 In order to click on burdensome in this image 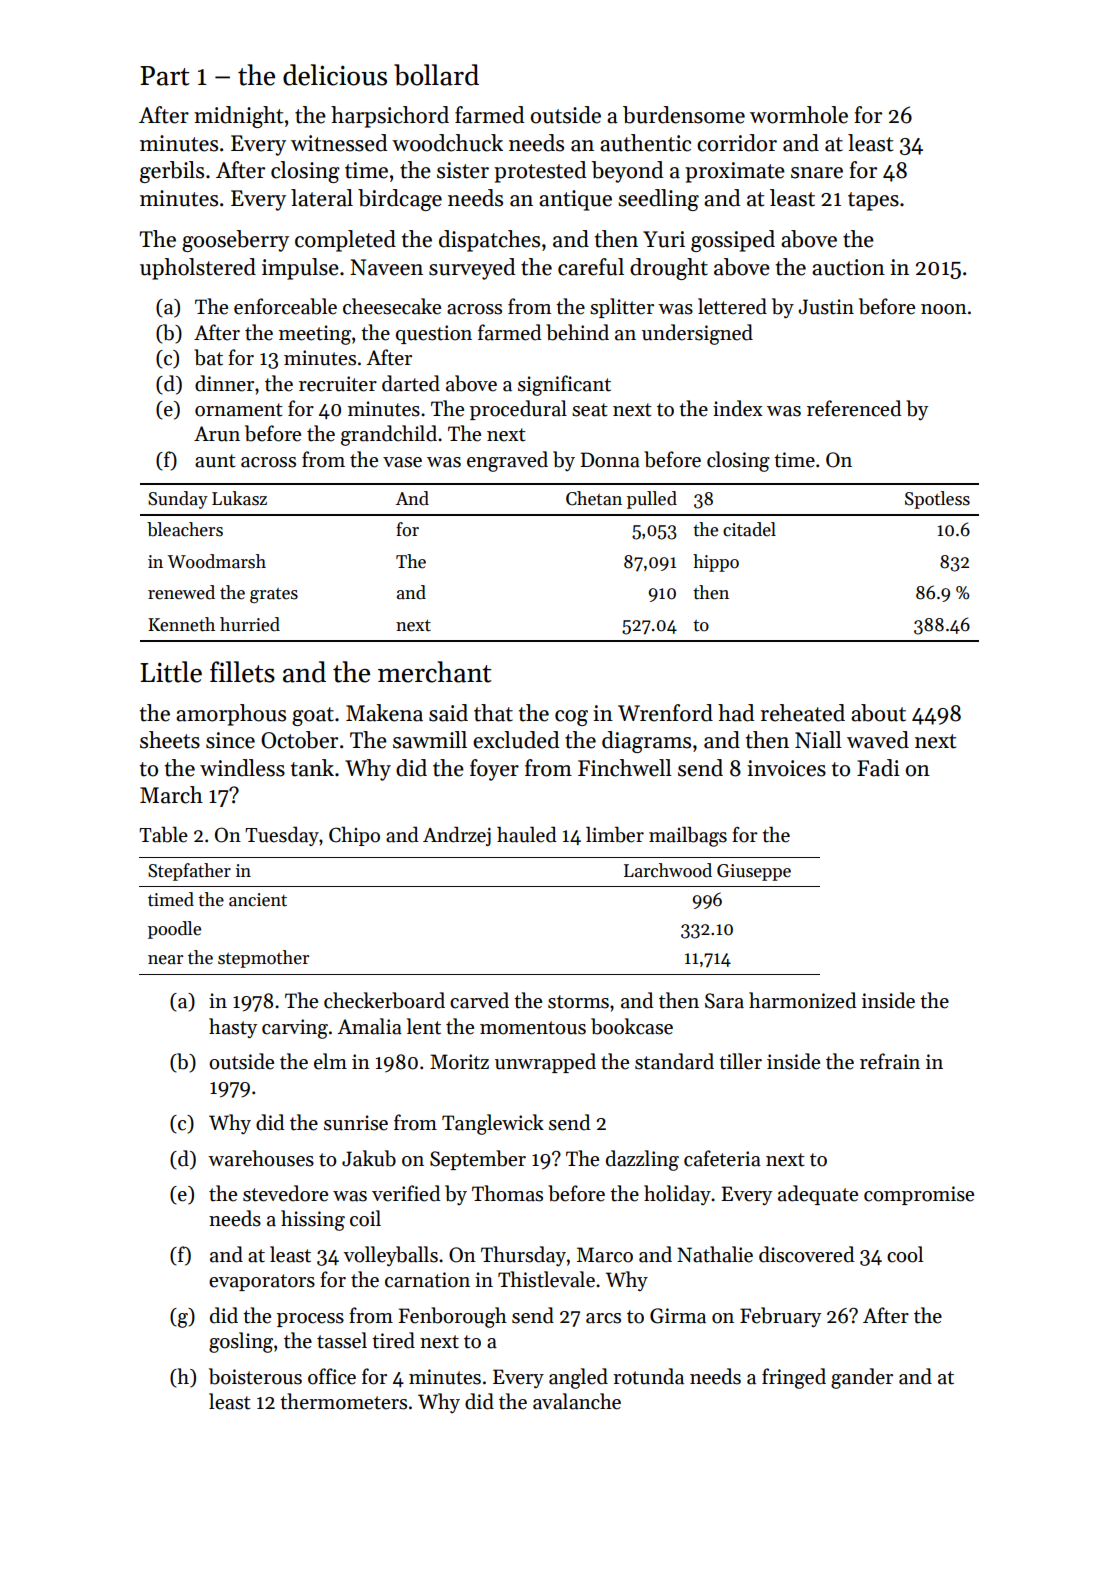, I will do `click(684, 115)`.
